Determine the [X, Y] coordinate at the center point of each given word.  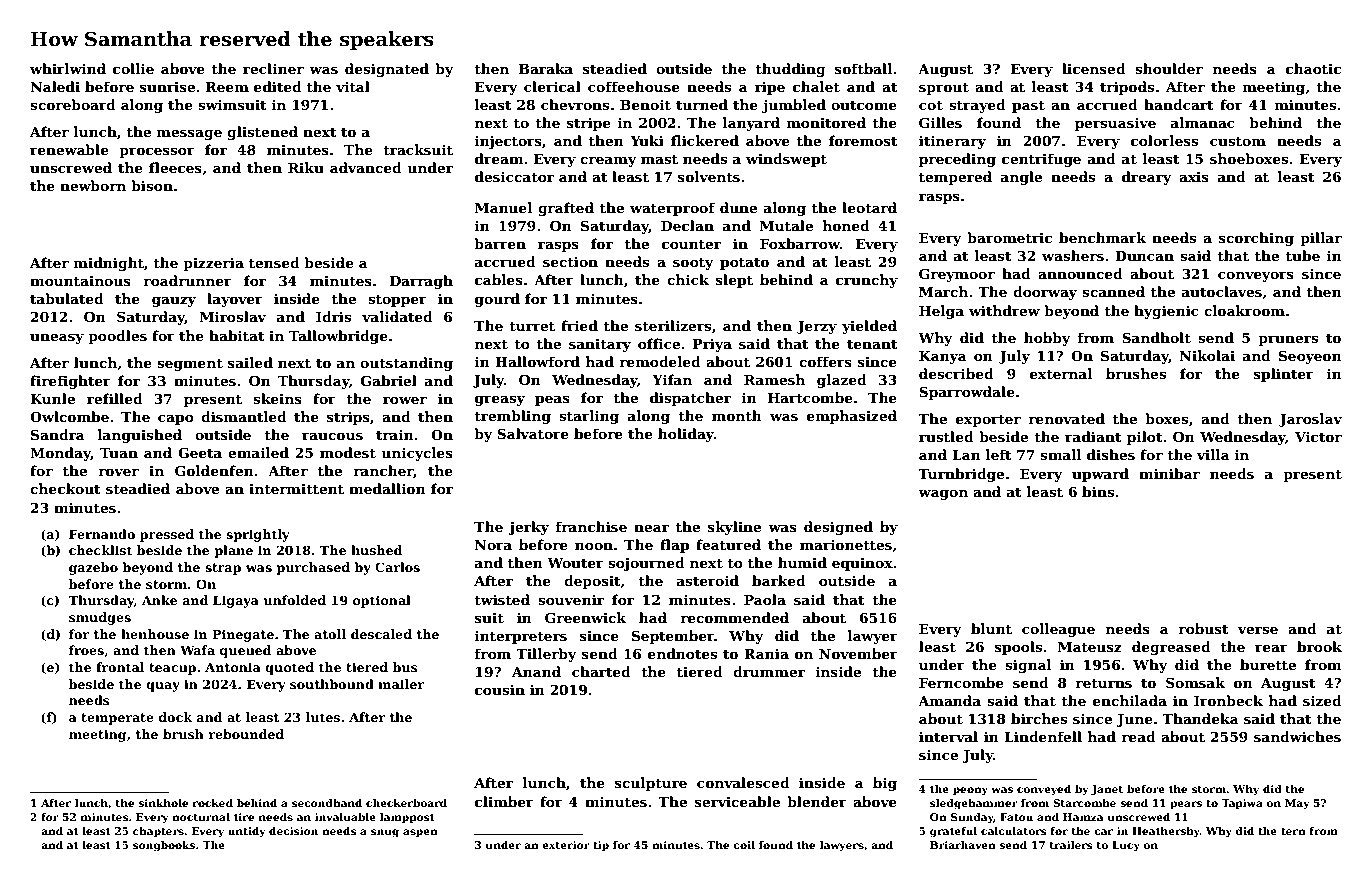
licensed [1094, 68]
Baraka [546, 68]
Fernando [102, 534]
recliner [273, 68]
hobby [1047, 339]
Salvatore [533, 433]
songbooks [164, 846]
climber [504, 801]
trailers [1071, 845]
